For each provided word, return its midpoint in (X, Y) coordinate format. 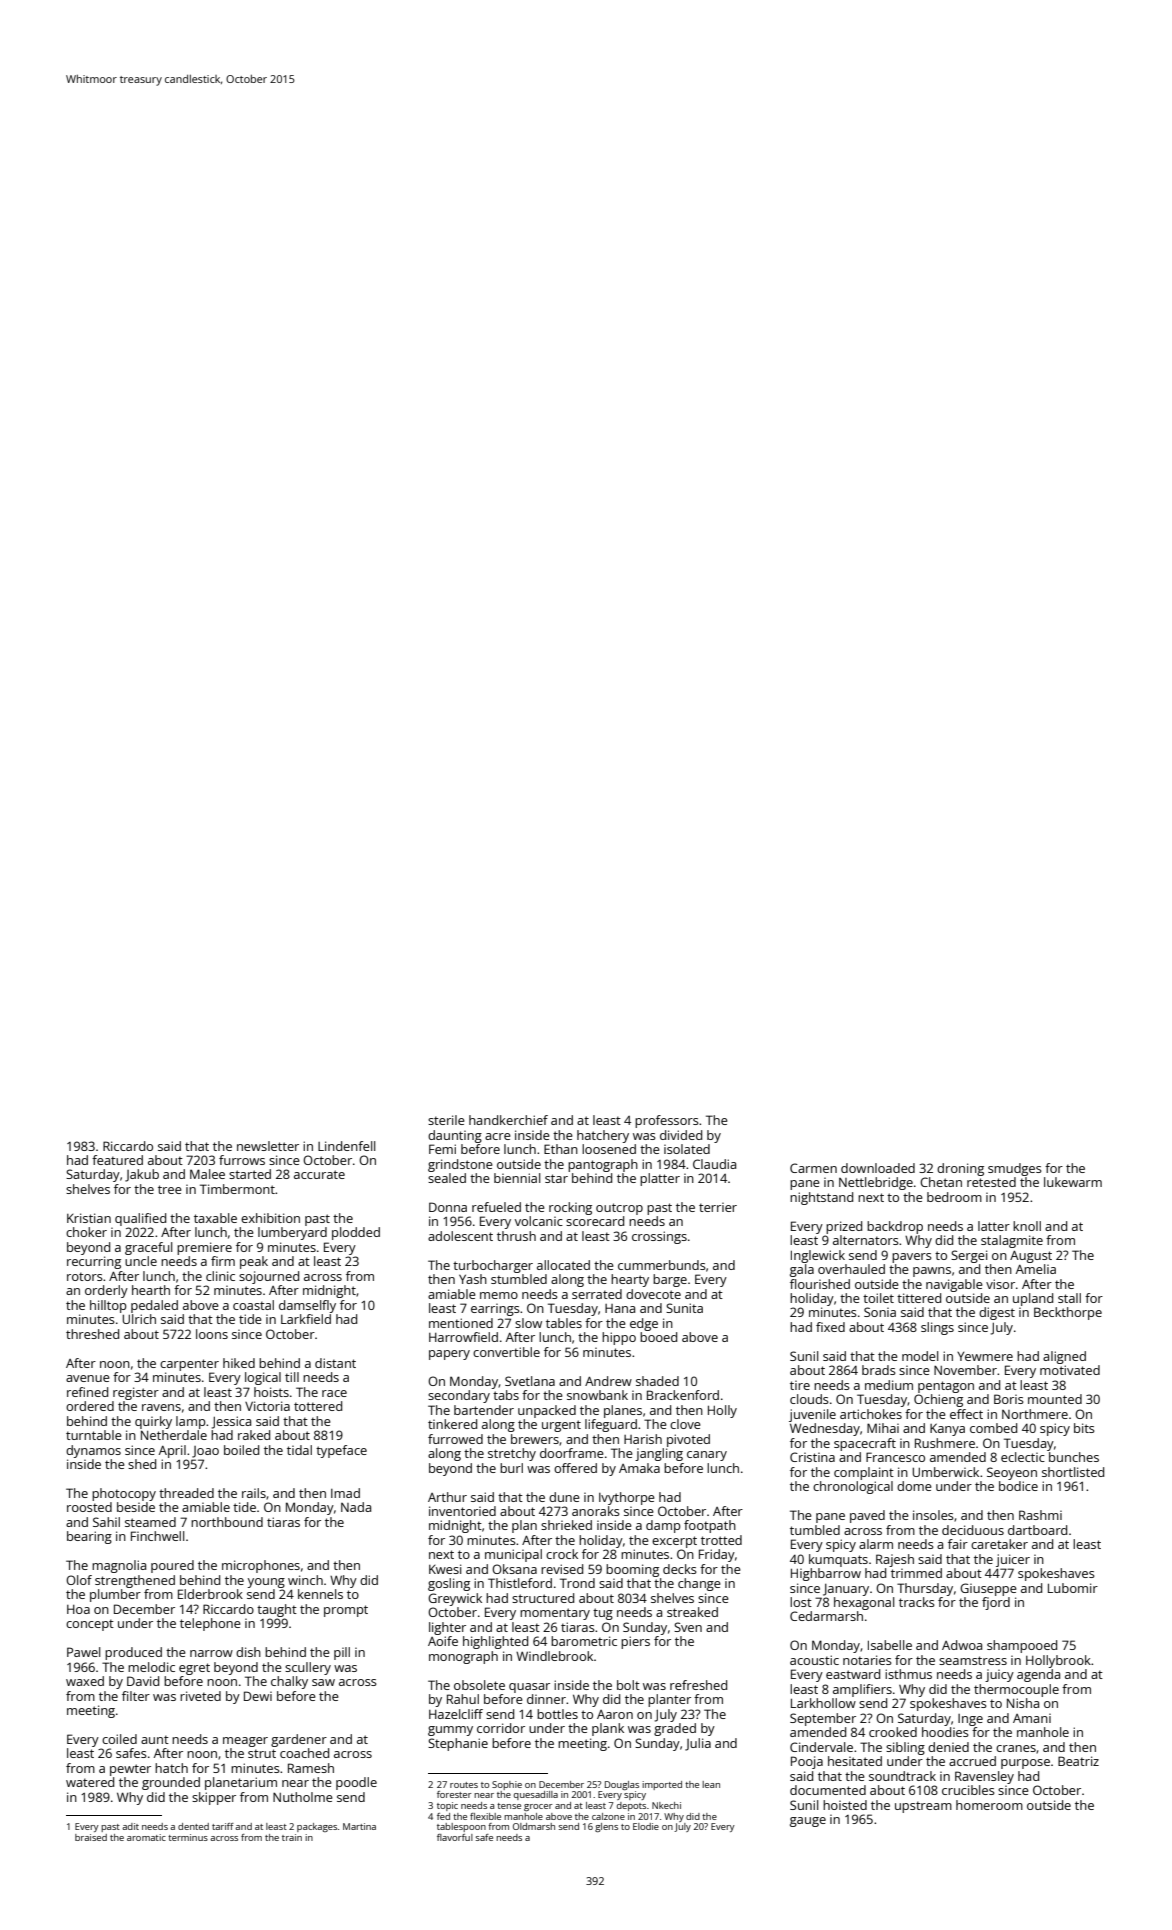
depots (631, 1806)
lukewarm (1073, 1182)
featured (117, 1160)
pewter (130, 1770)
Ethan (561, 1149)
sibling (905, 1748)
